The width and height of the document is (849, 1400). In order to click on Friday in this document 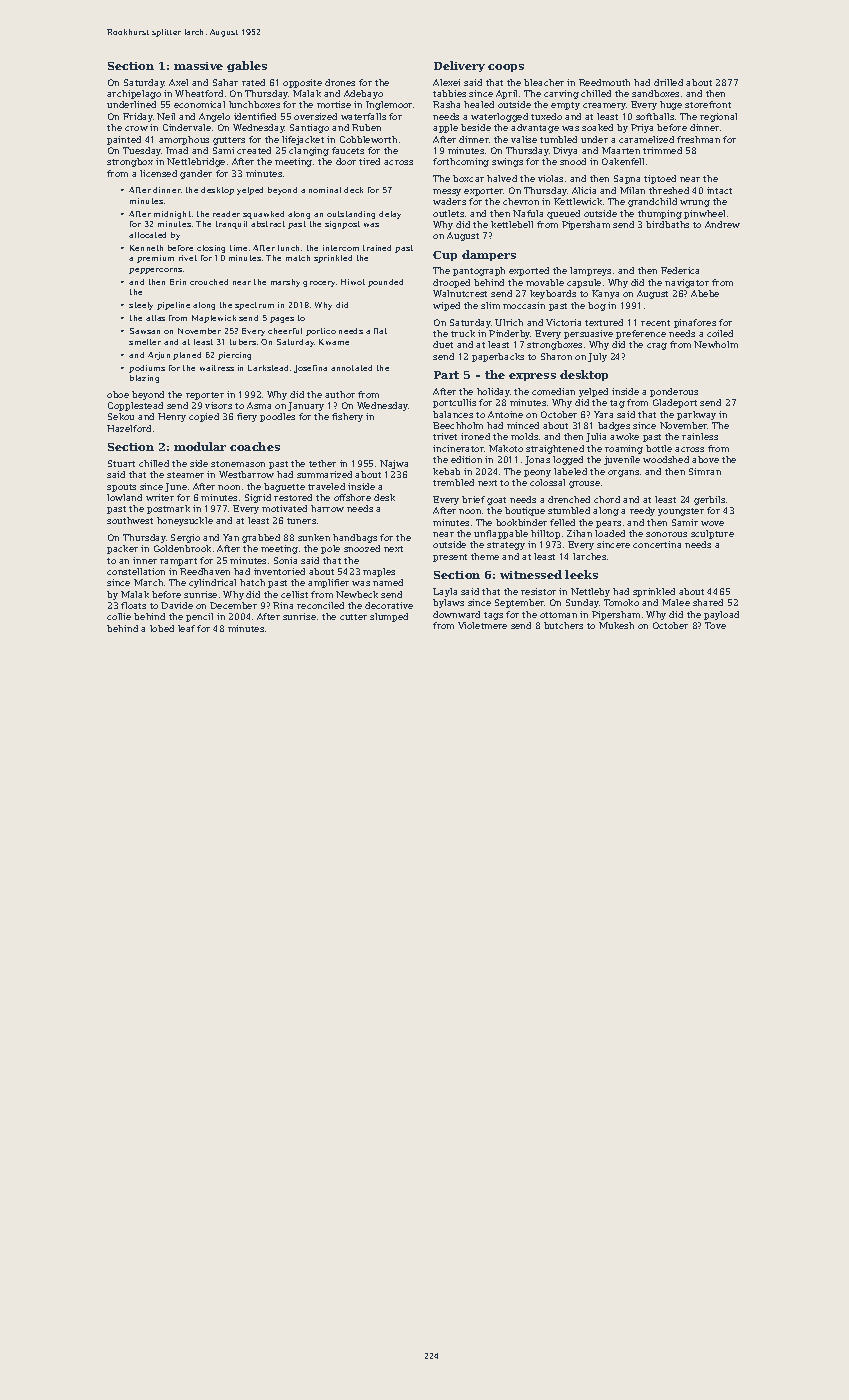, I will do `click(138, 117)`.
